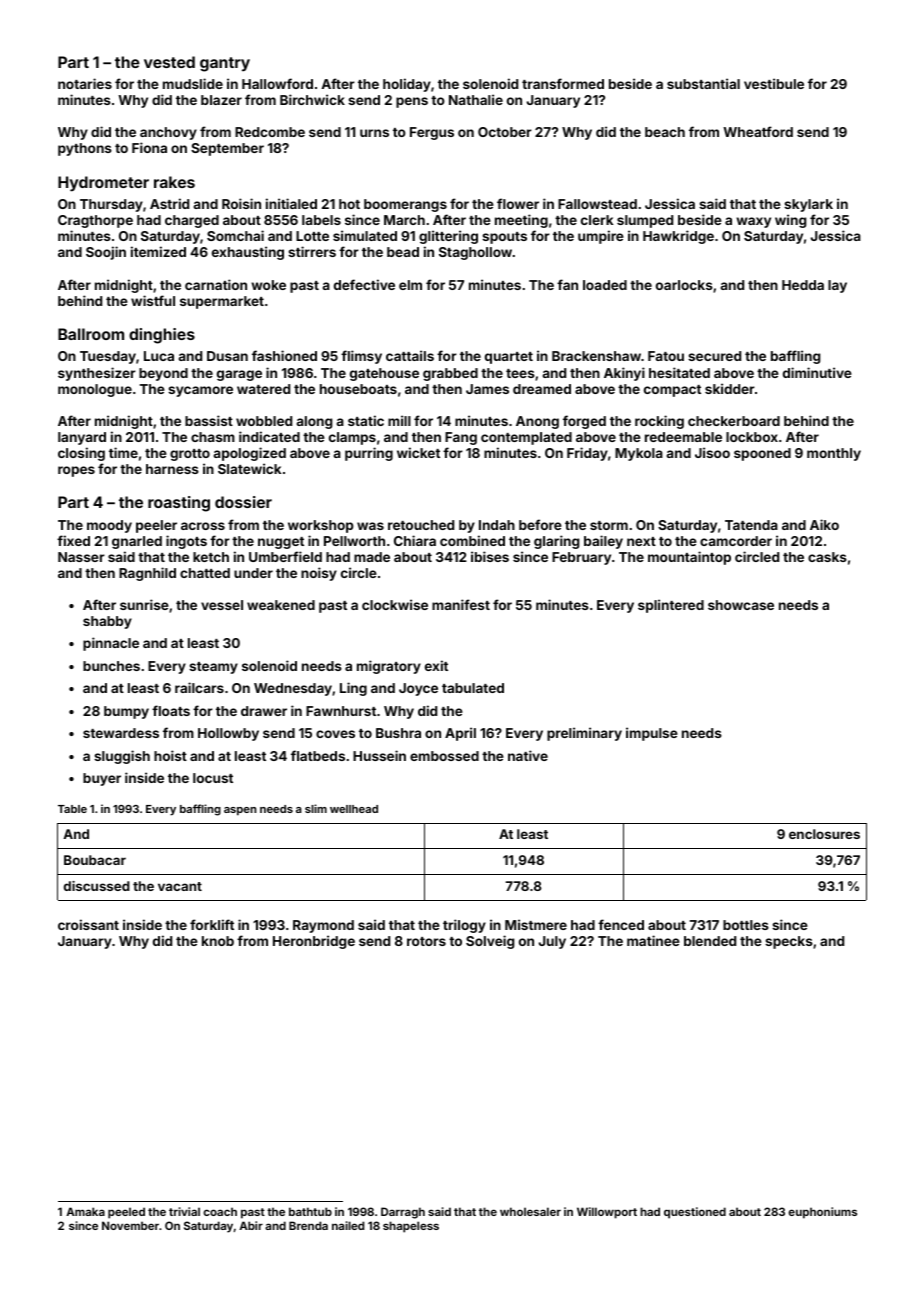 The width and height of the page is (924, 1308). I want to click on vestibule, so click(774, 83).
